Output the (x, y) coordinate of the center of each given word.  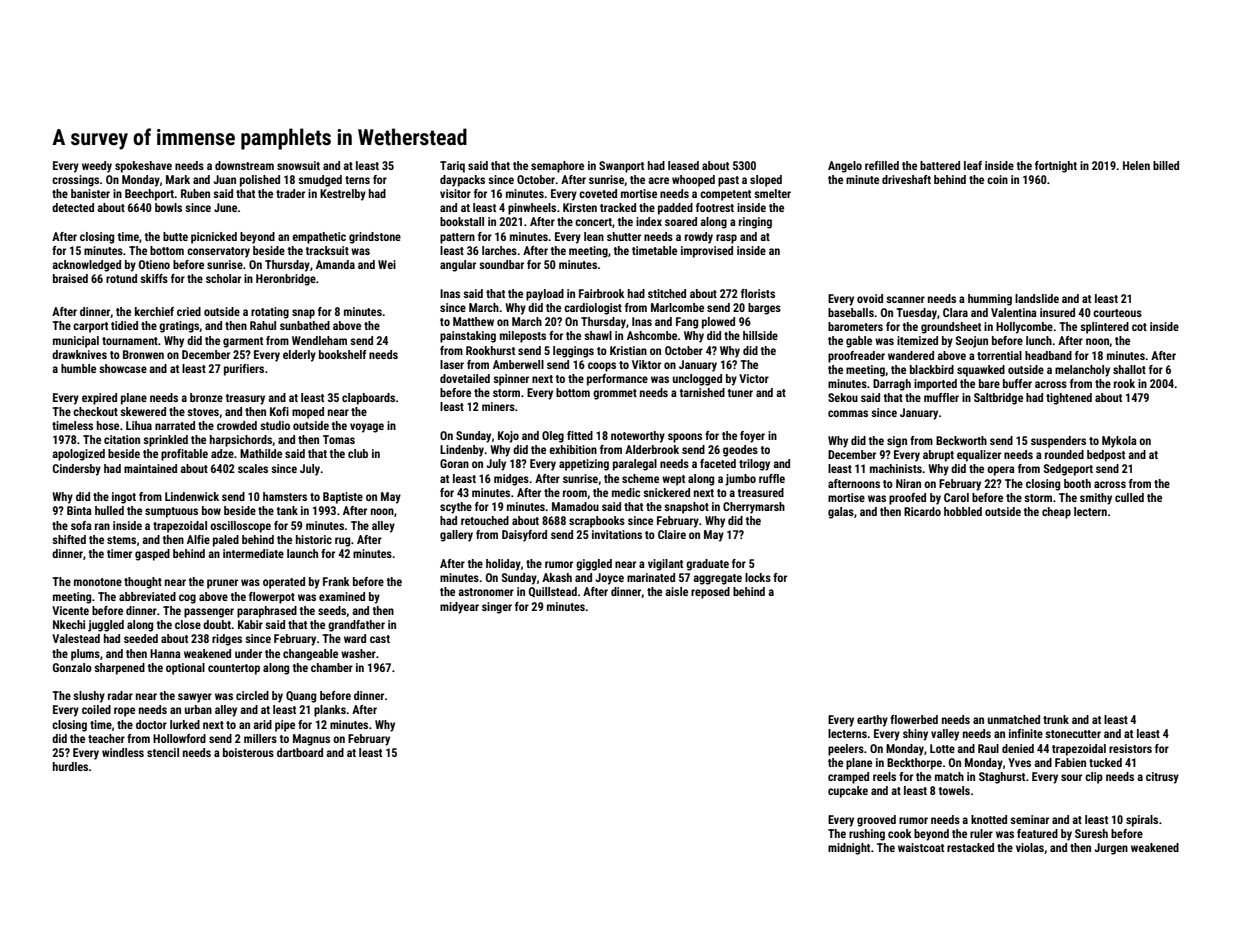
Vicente (70, 610)
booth (1077, 483)
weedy (97, 167)
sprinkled (165, 441)
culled (1129, 497)
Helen (1136, 165)
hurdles (70, 766)
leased (683, 165)
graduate (707, 565)
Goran (454, 463)
